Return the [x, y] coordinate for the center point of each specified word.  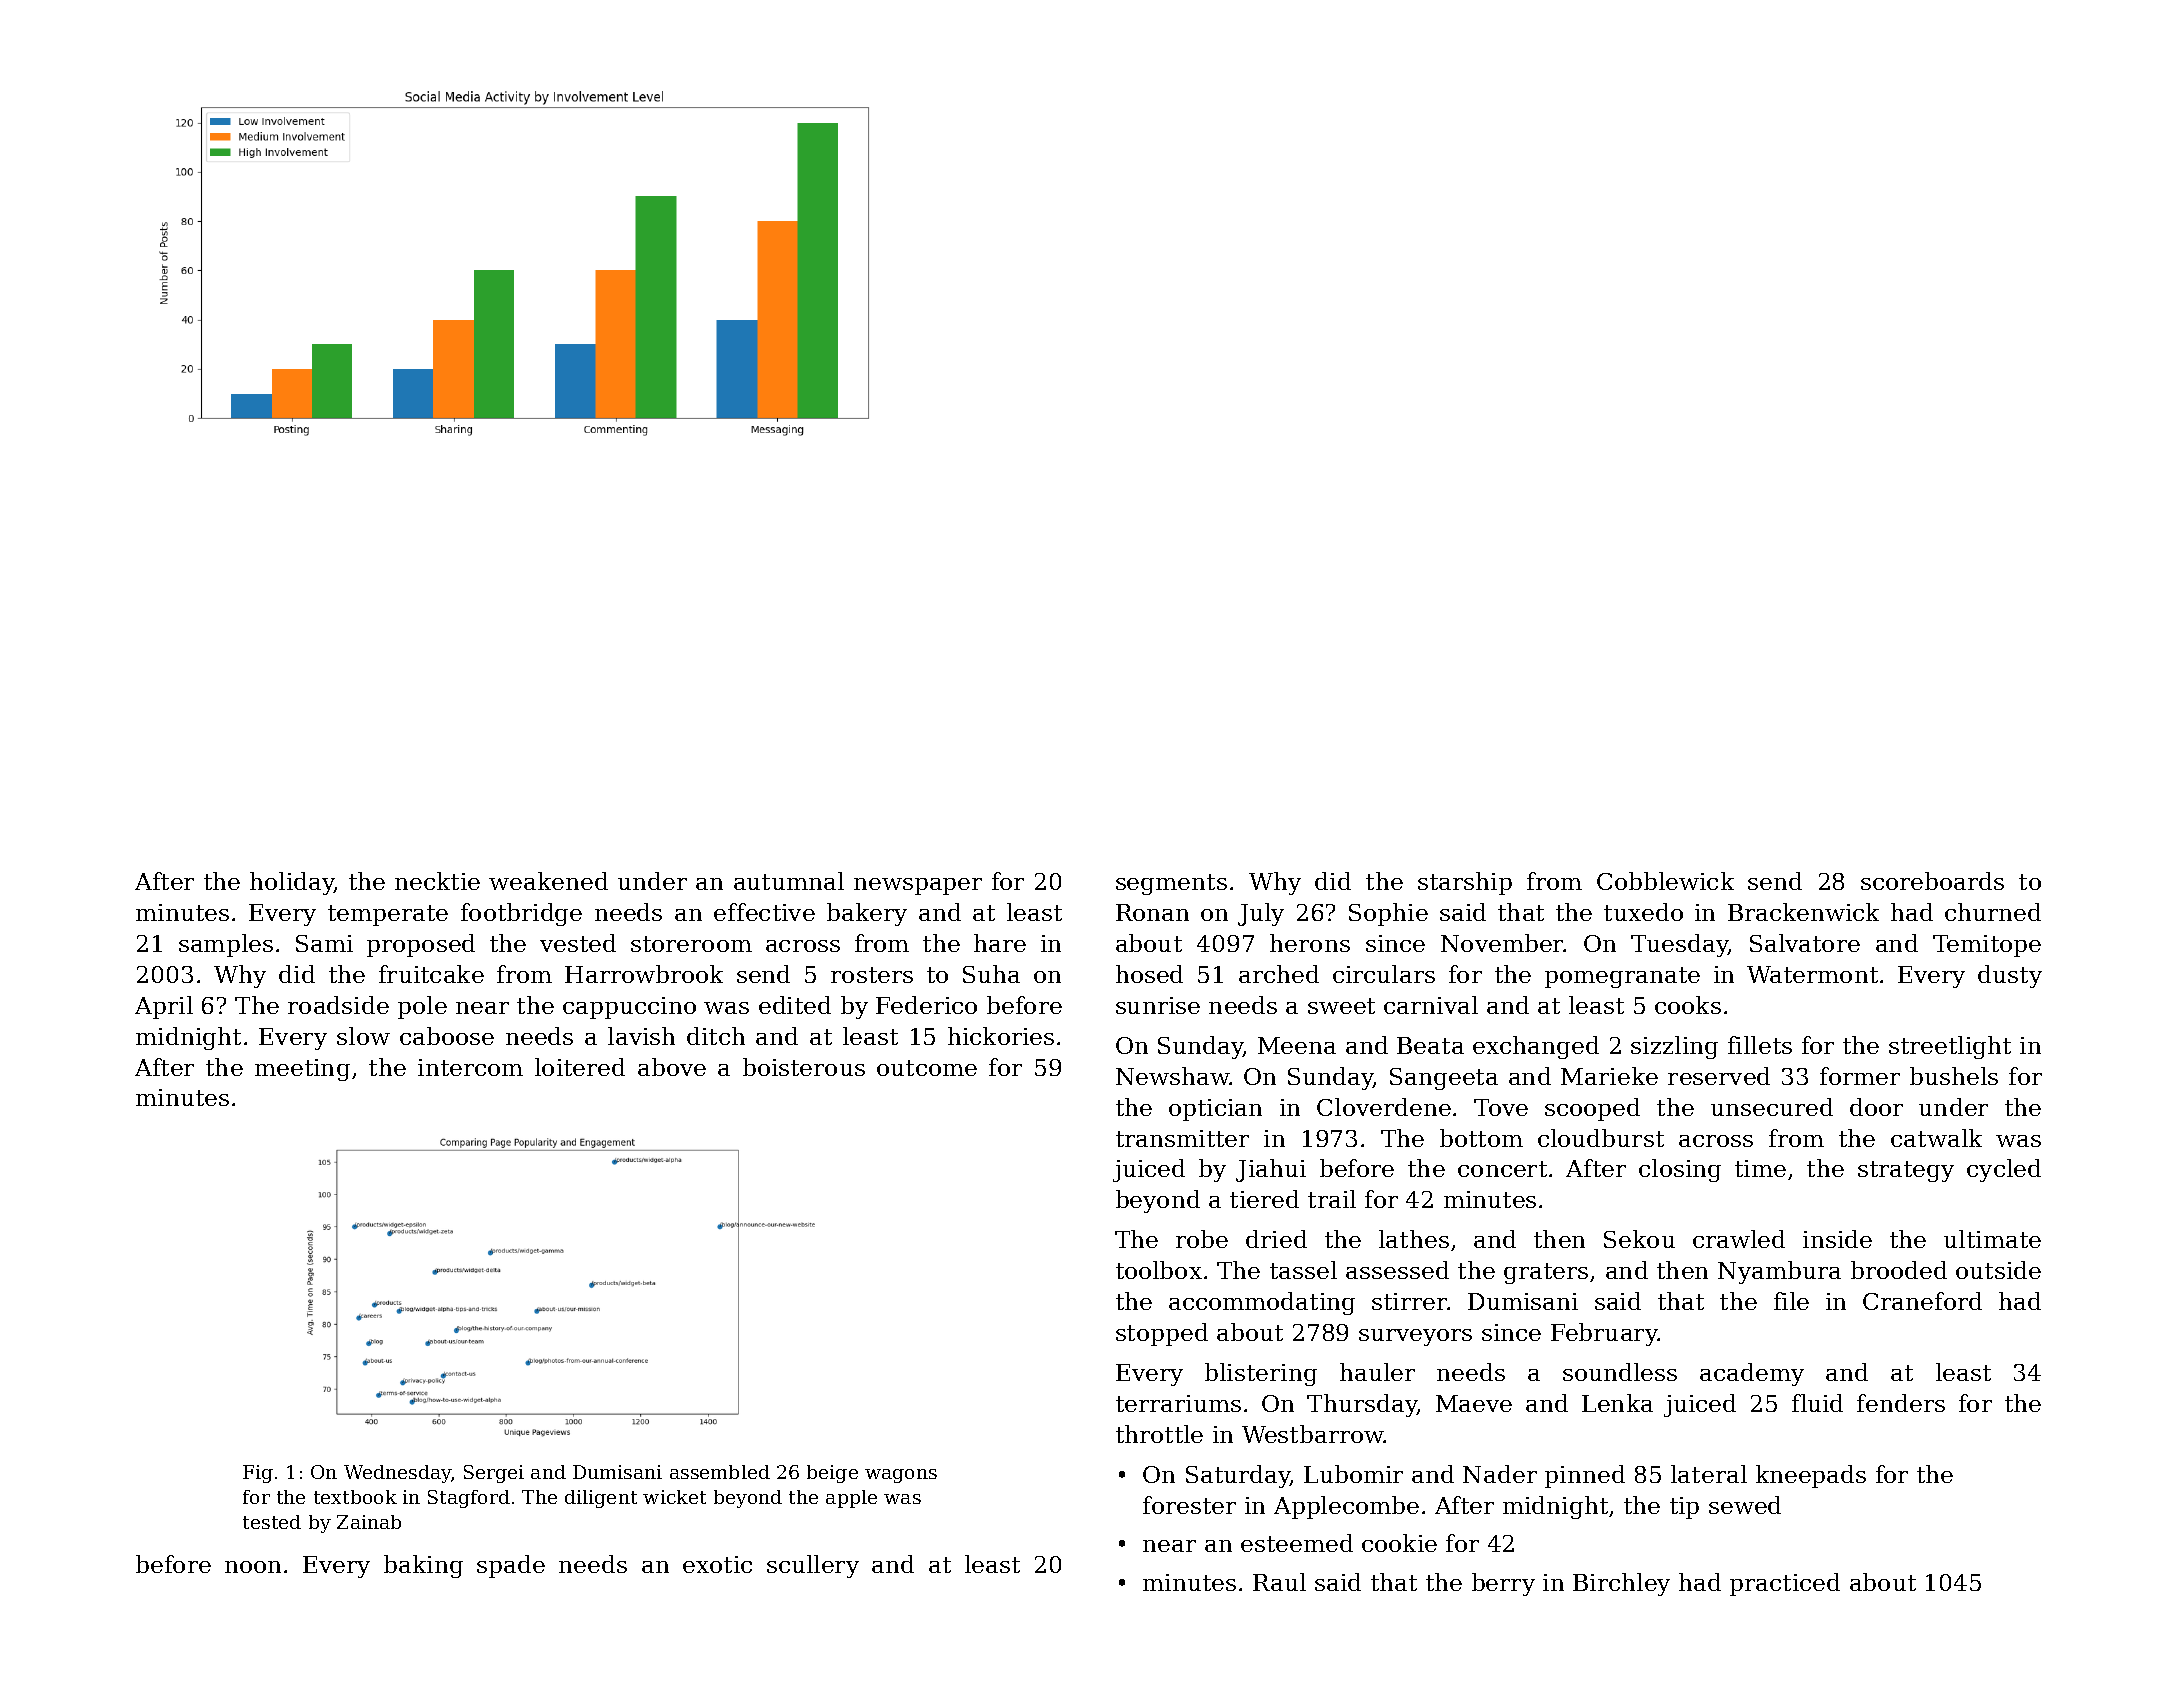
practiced [1785, 1584]
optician [1215, 1110]
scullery [813, 1566]
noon [253, 1567]
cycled [2004, 1170]
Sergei [494, 1474]
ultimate [1992, 1239]
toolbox [1159, 1270]
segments [1171, 884]
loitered [580, 1067]
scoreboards [1932, 881]
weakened [548, 881]
